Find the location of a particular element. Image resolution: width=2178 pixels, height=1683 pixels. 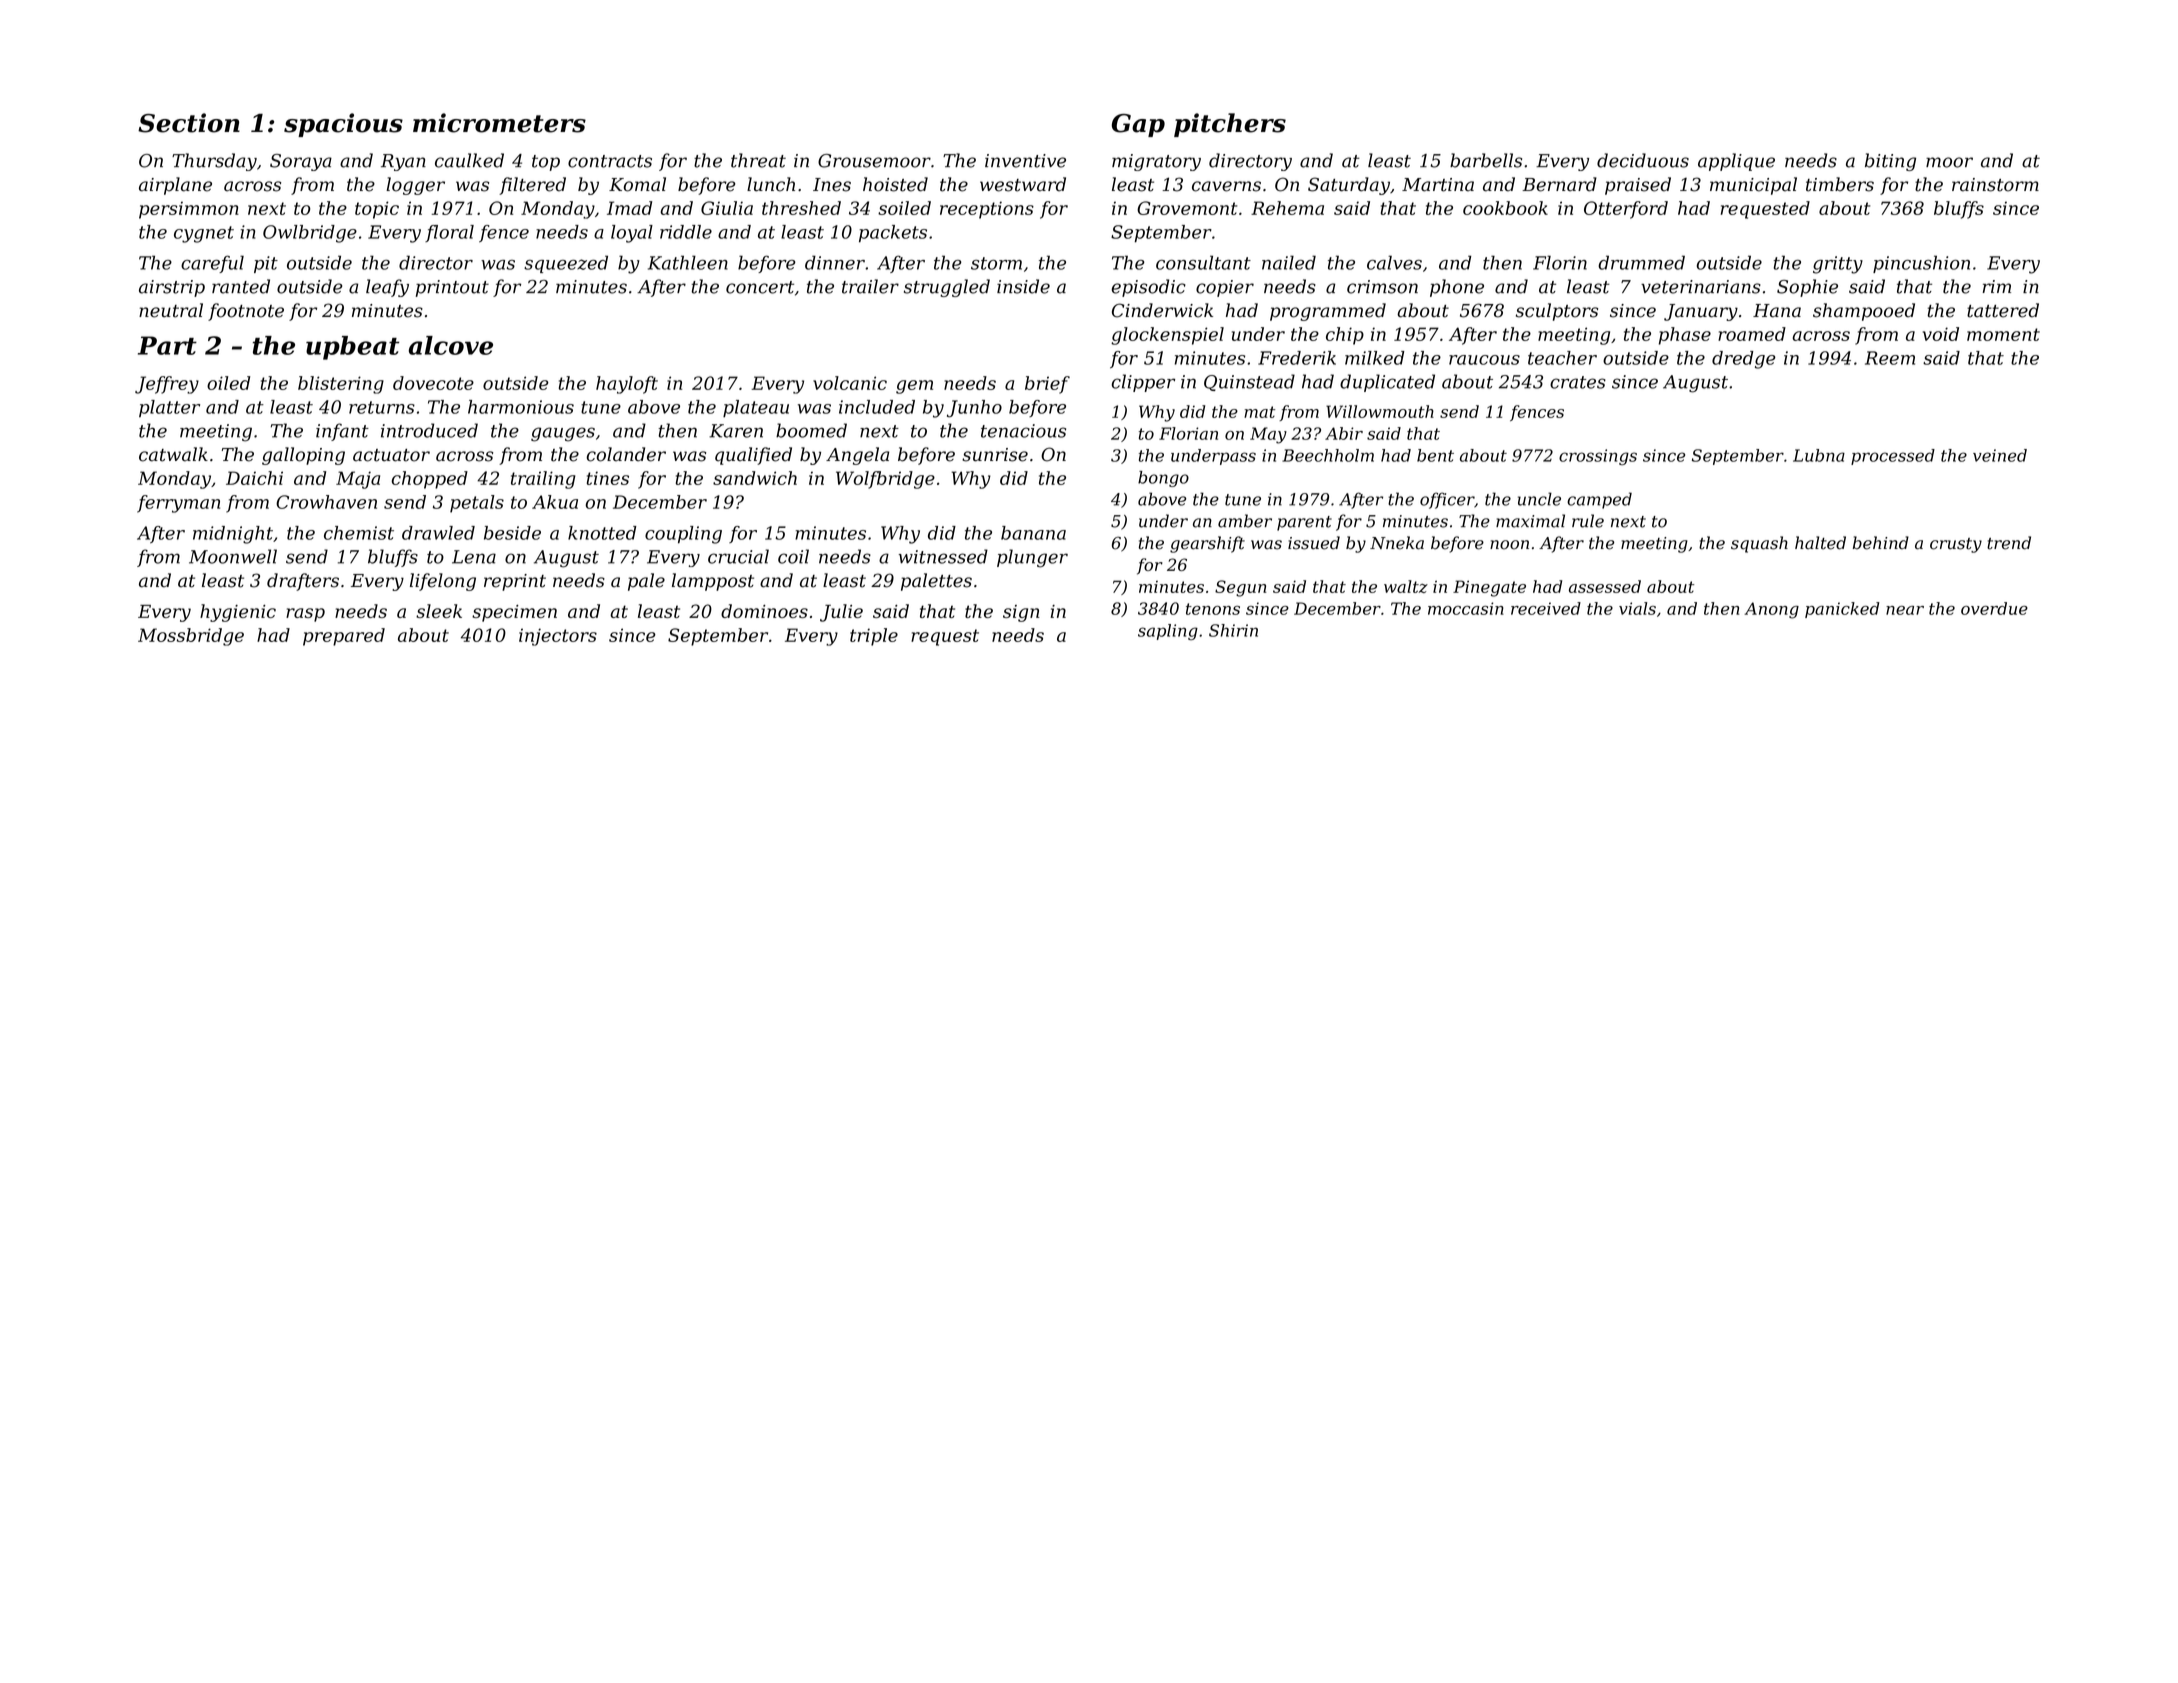

timbers is located at coordinates (1840, 184).
